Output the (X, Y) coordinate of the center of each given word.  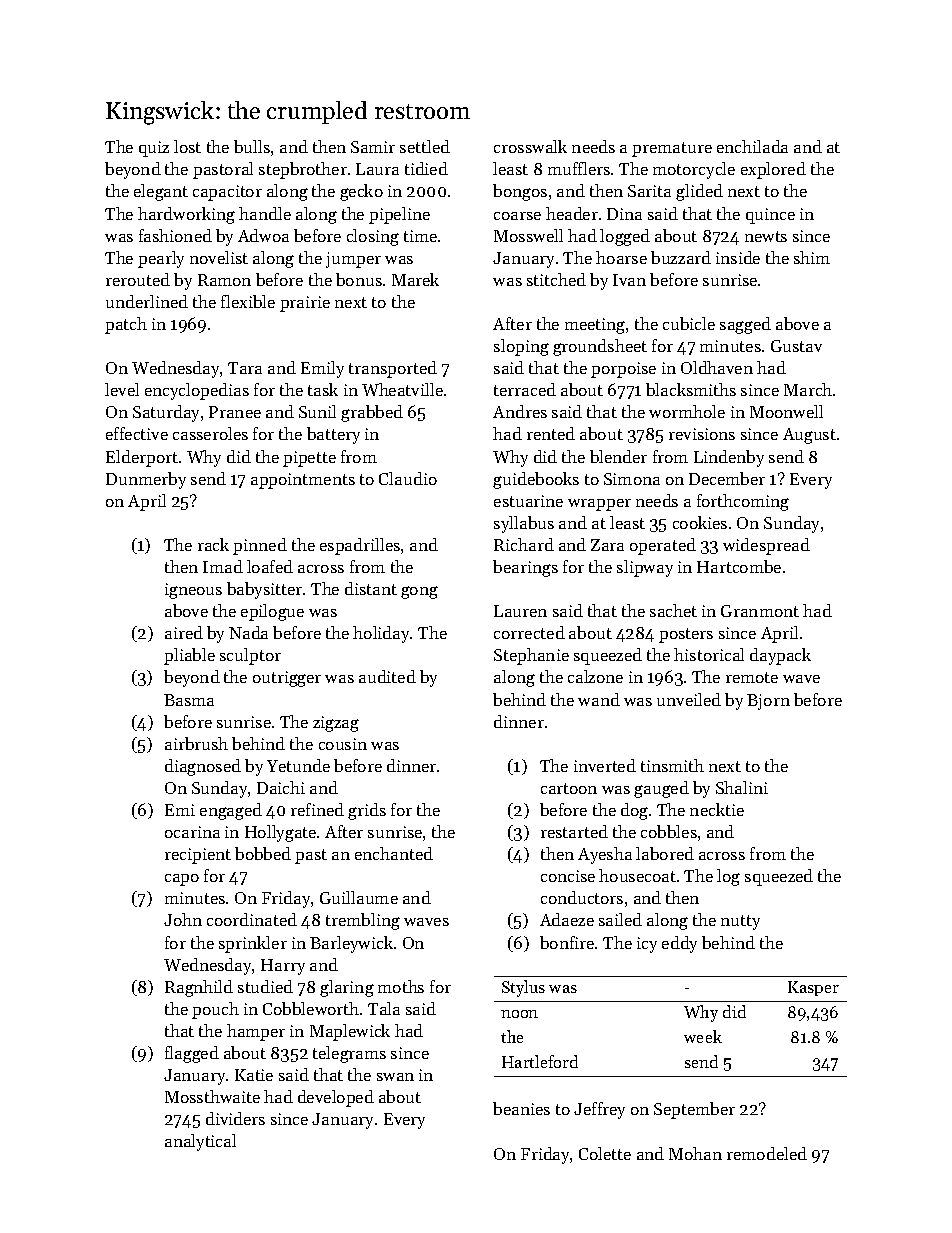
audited (387, 676)
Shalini (742, 787)
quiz (154, 149)
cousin (343, 744)
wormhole (687, 411)
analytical (200, 1142)
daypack (780, 656)
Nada (248, 632)
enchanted (394, 853)
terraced (525, 389)
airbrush (196, 743)
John (183, 919)
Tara (245, 368)
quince (770, 216)
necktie (717, 809)
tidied (426, 168)
